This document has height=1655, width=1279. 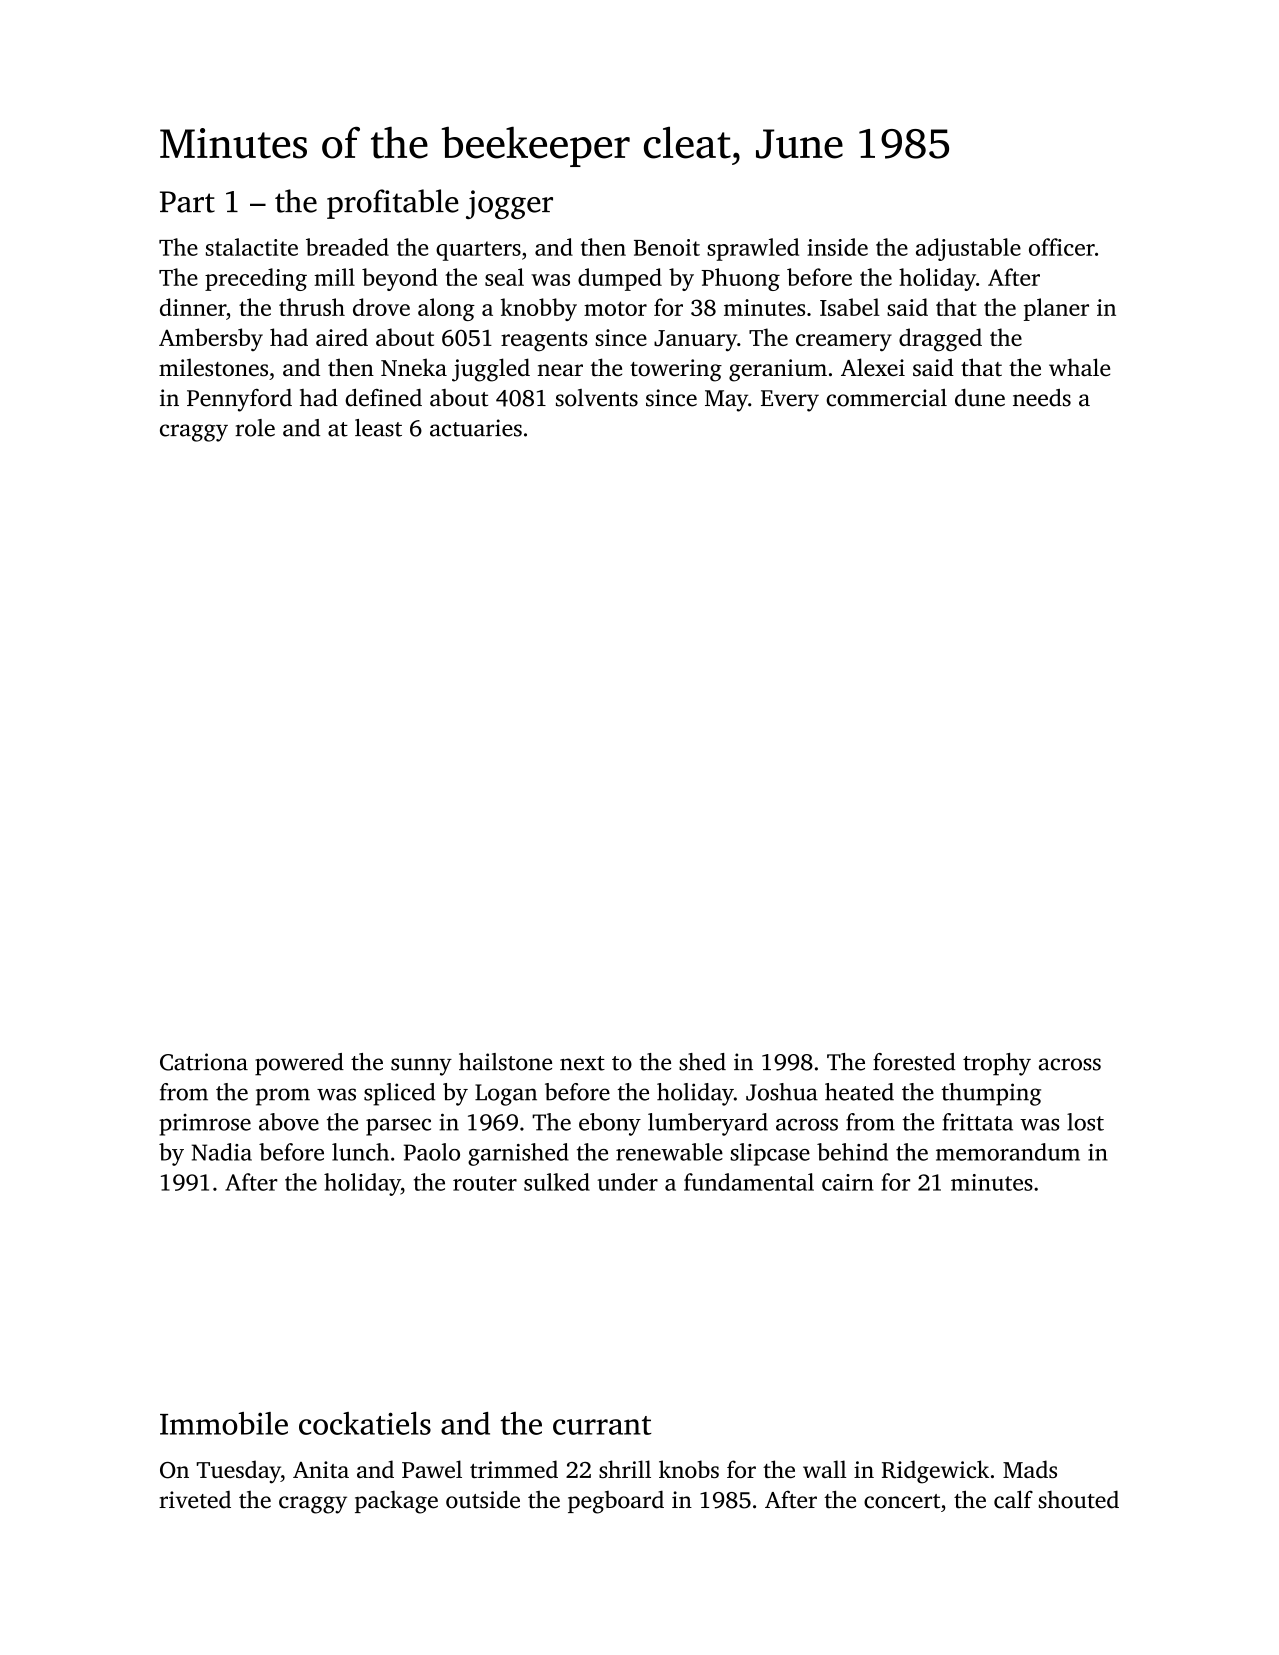 I want to click on lumberyard, so click(x=708, y=1124).
